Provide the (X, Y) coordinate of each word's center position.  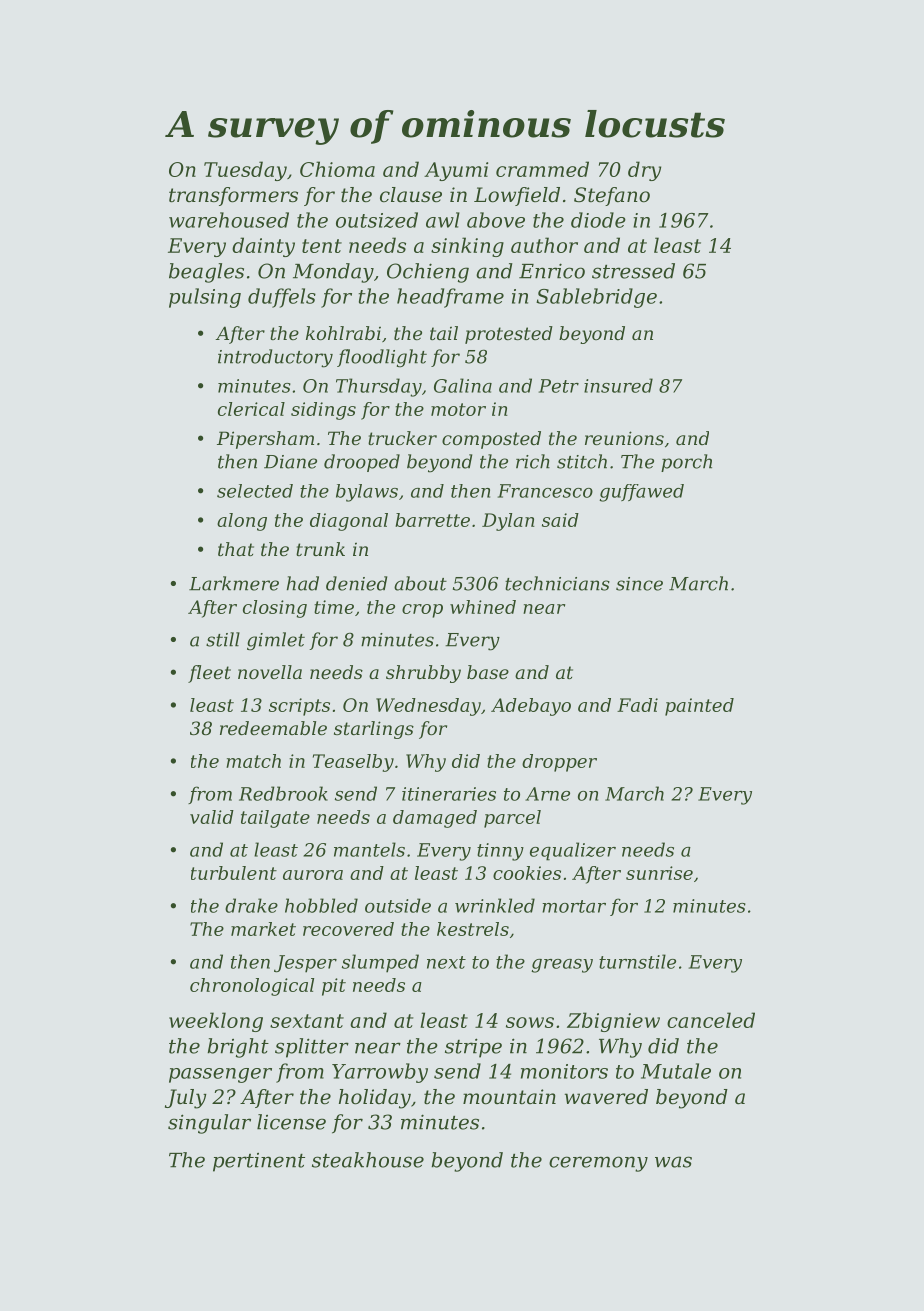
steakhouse (368, 1160)
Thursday (379, 387)
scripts (299, 707)
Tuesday (245, 171)
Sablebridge (596, 298)
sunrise (659, 873)
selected (255, 491)
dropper (559, 763)
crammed (542, 169)
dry (644, 171)
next (446, 962)
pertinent (259, 1162)
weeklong (216, 1022)
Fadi (637, 705)
